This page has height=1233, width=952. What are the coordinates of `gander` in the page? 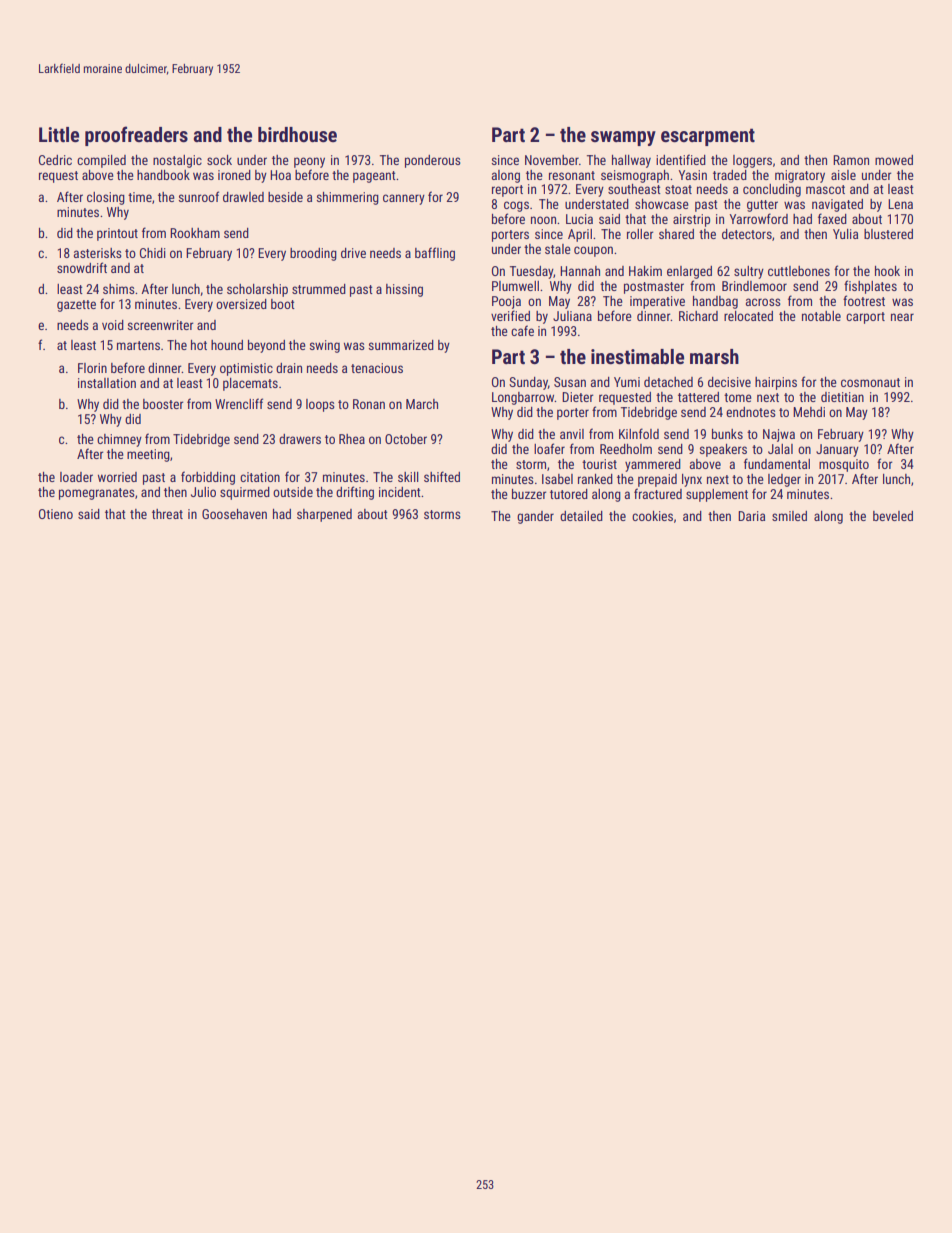 It's located at (535, 517).
